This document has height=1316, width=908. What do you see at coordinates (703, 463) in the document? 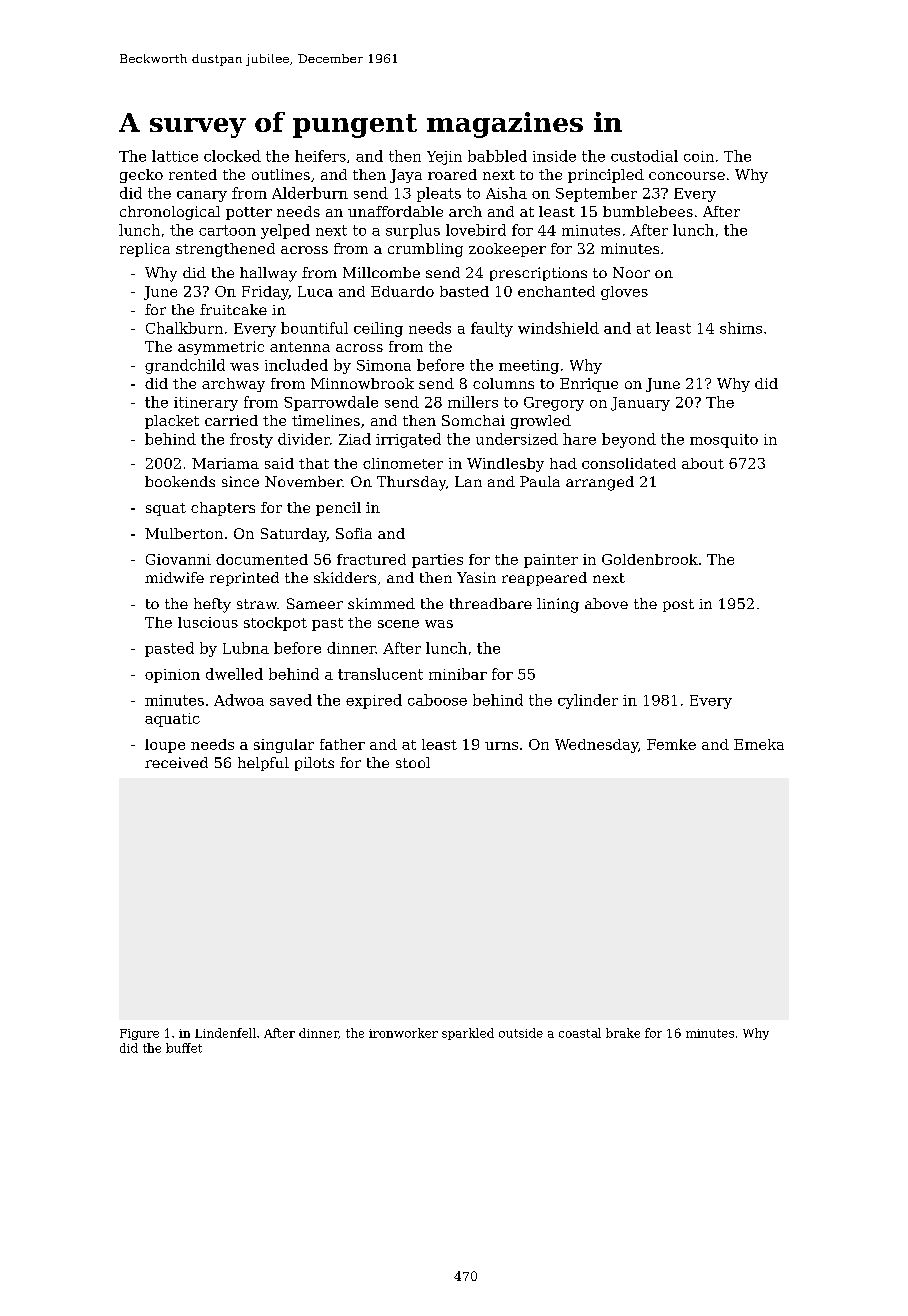
I see `about` at bounding box center [703, 463].
